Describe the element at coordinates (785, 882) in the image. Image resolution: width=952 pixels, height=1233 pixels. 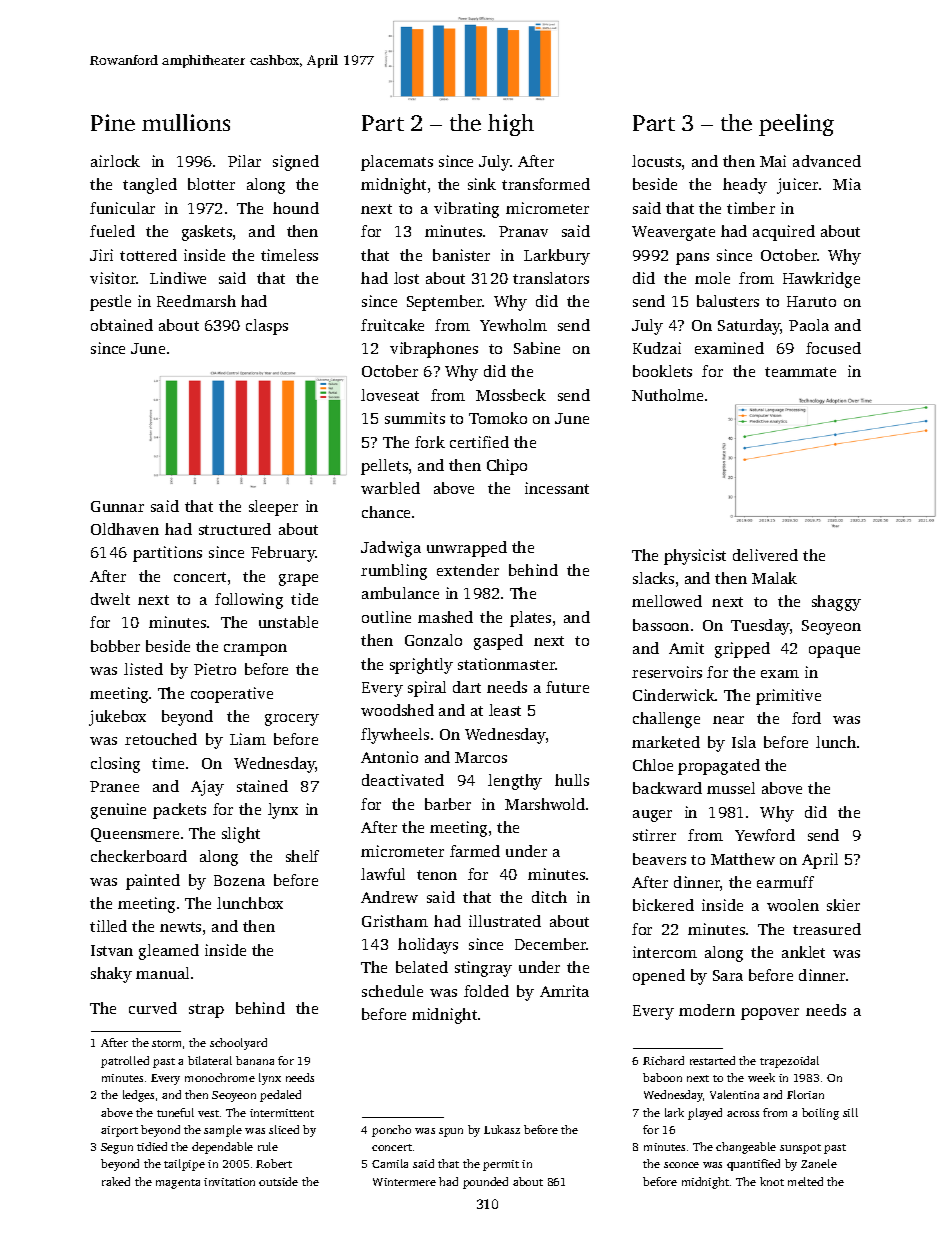
I see `earmuff` at that location.
